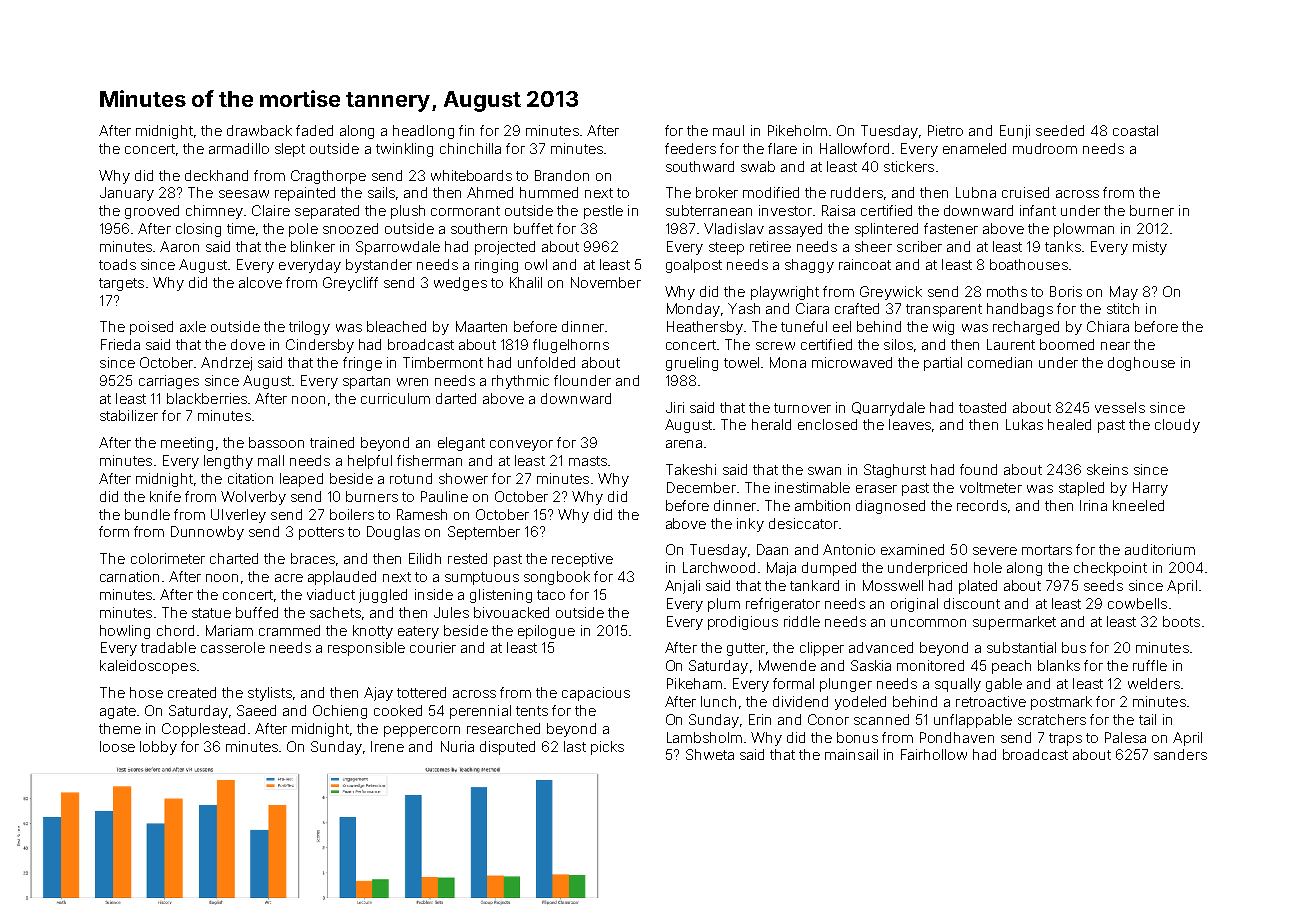 This screenshot has height=924, width=1308. Describe the element at coordinates (888, 409) in the screenshot. I see `Quarrydale` at that location.
